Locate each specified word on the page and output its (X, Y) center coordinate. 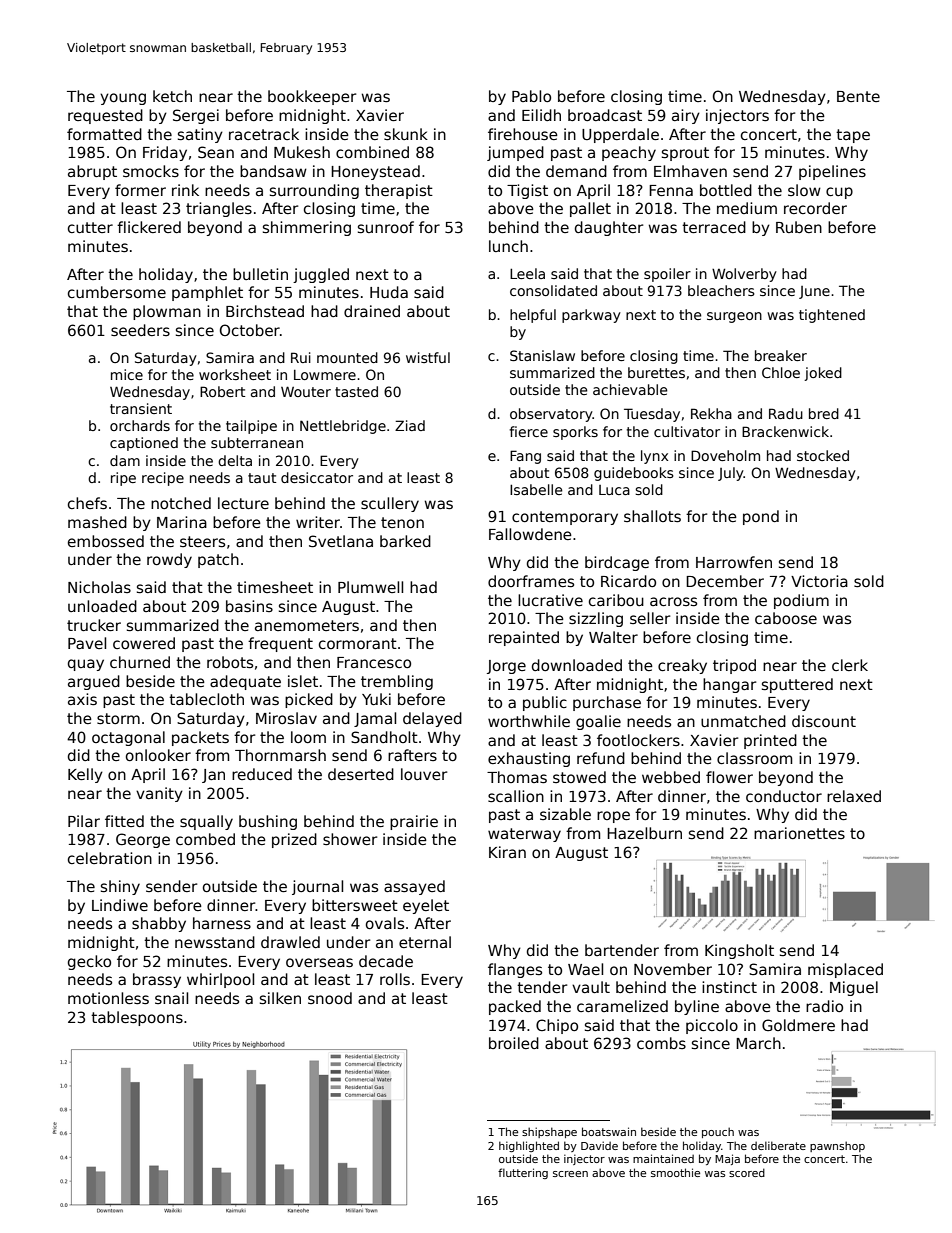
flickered (149, 227)
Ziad (410, 425)
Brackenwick (785, 431)
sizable (565, 814)
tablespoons (137, 1018)
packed (515, 1007)
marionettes (799, 833)
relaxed (854, 796)
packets (200, 738)
